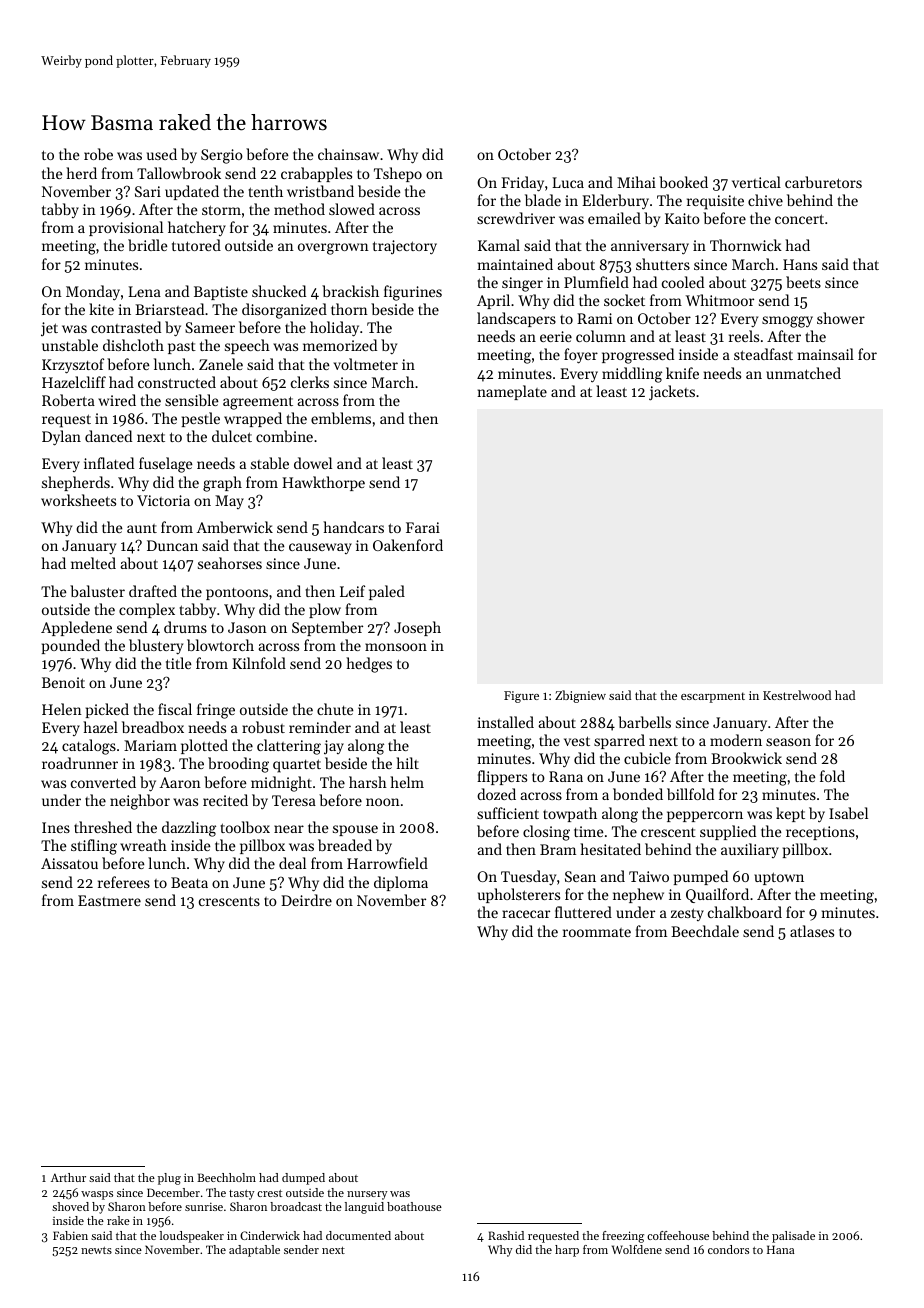 This page has width=924, height=1308. Describe the element at coordinates (76, 628) in the page. I see `Appledene` at that location.
